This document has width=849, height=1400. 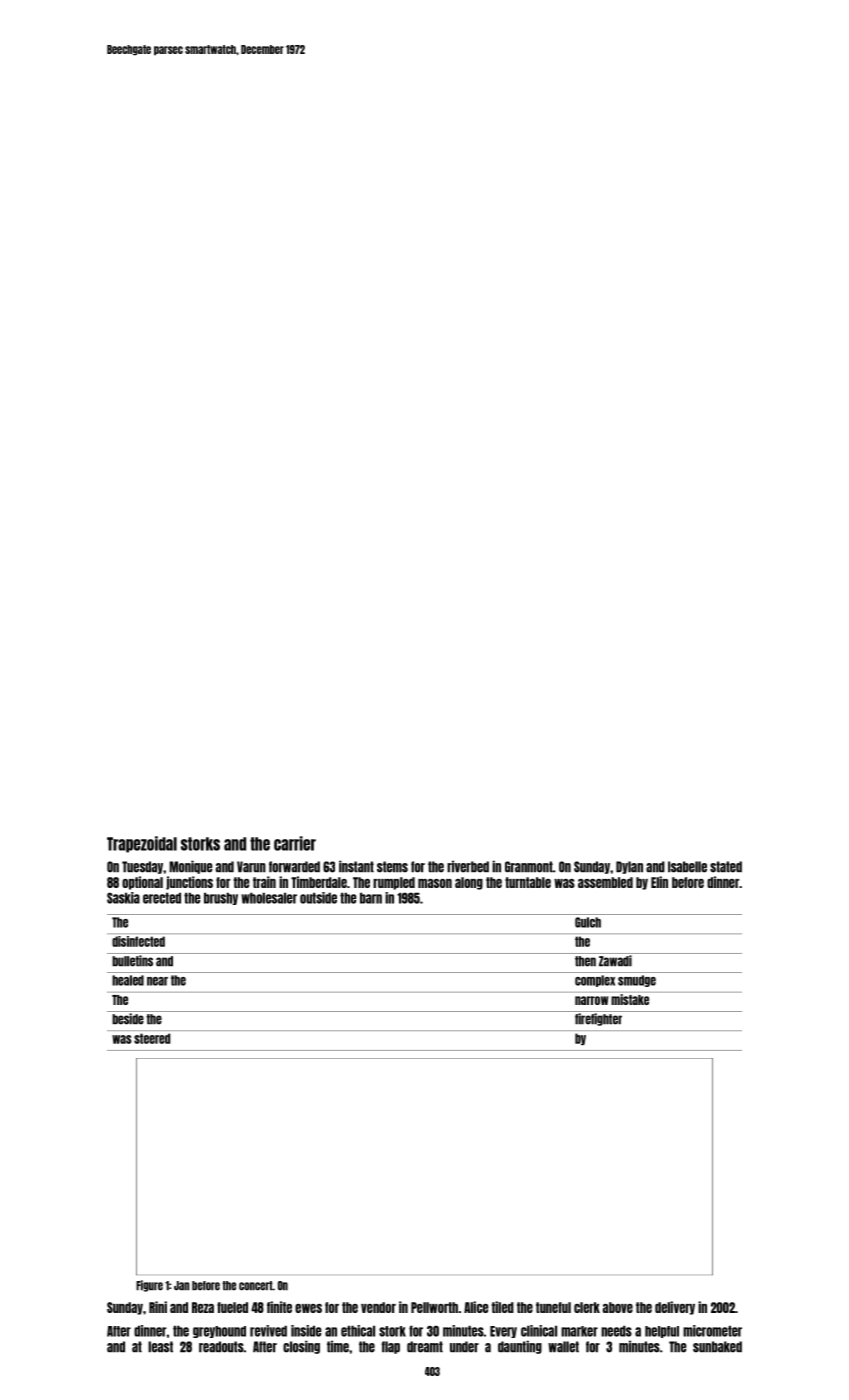 I want to click on delivery, so click(x=675, y=1308).
